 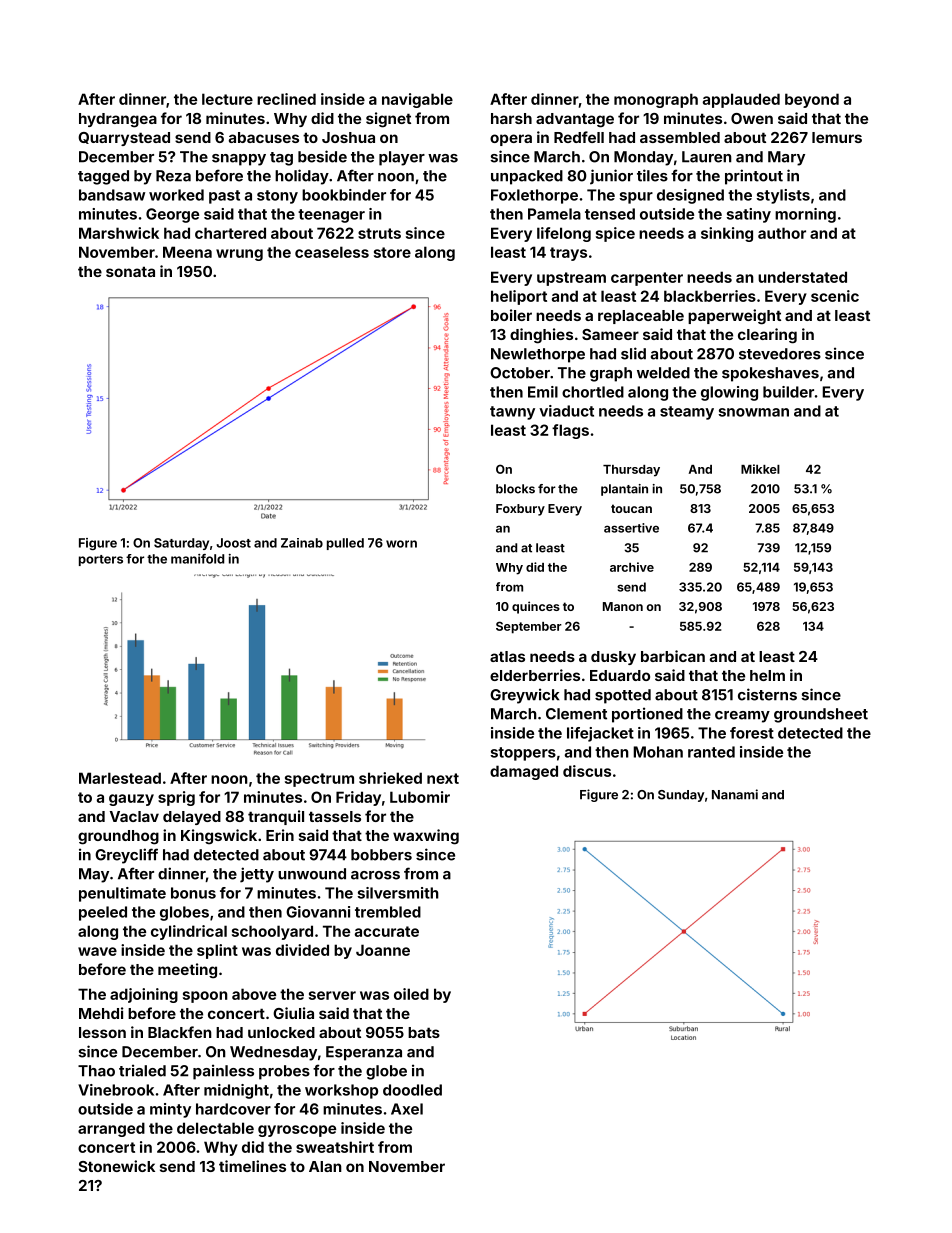 What do you see at coordinates (103, 177) in the document?
I see `tagged` at bounding box center [103, 177].
